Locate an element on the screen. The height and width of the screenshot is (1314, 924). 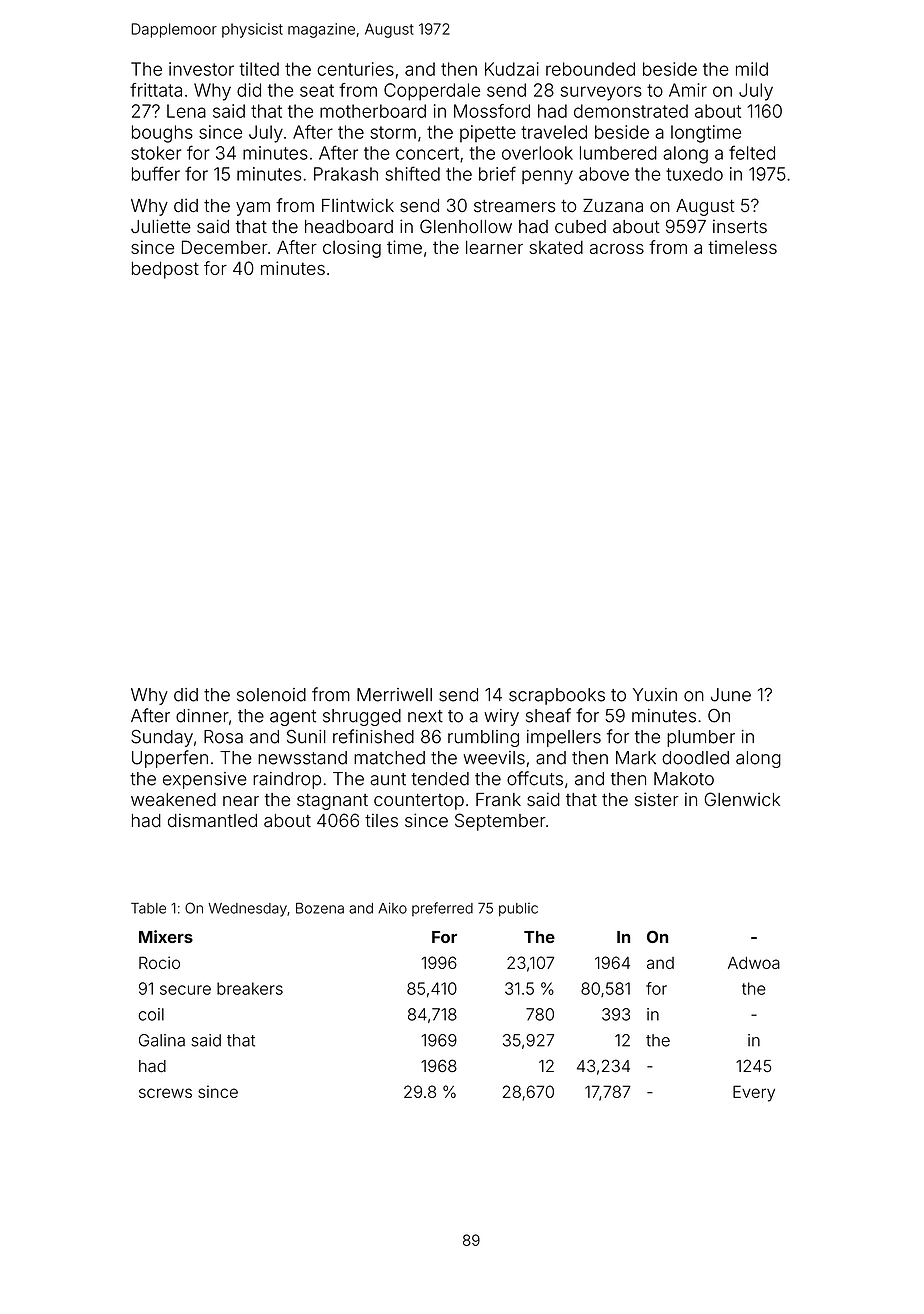
investor is located at coordinates (201, 69).
